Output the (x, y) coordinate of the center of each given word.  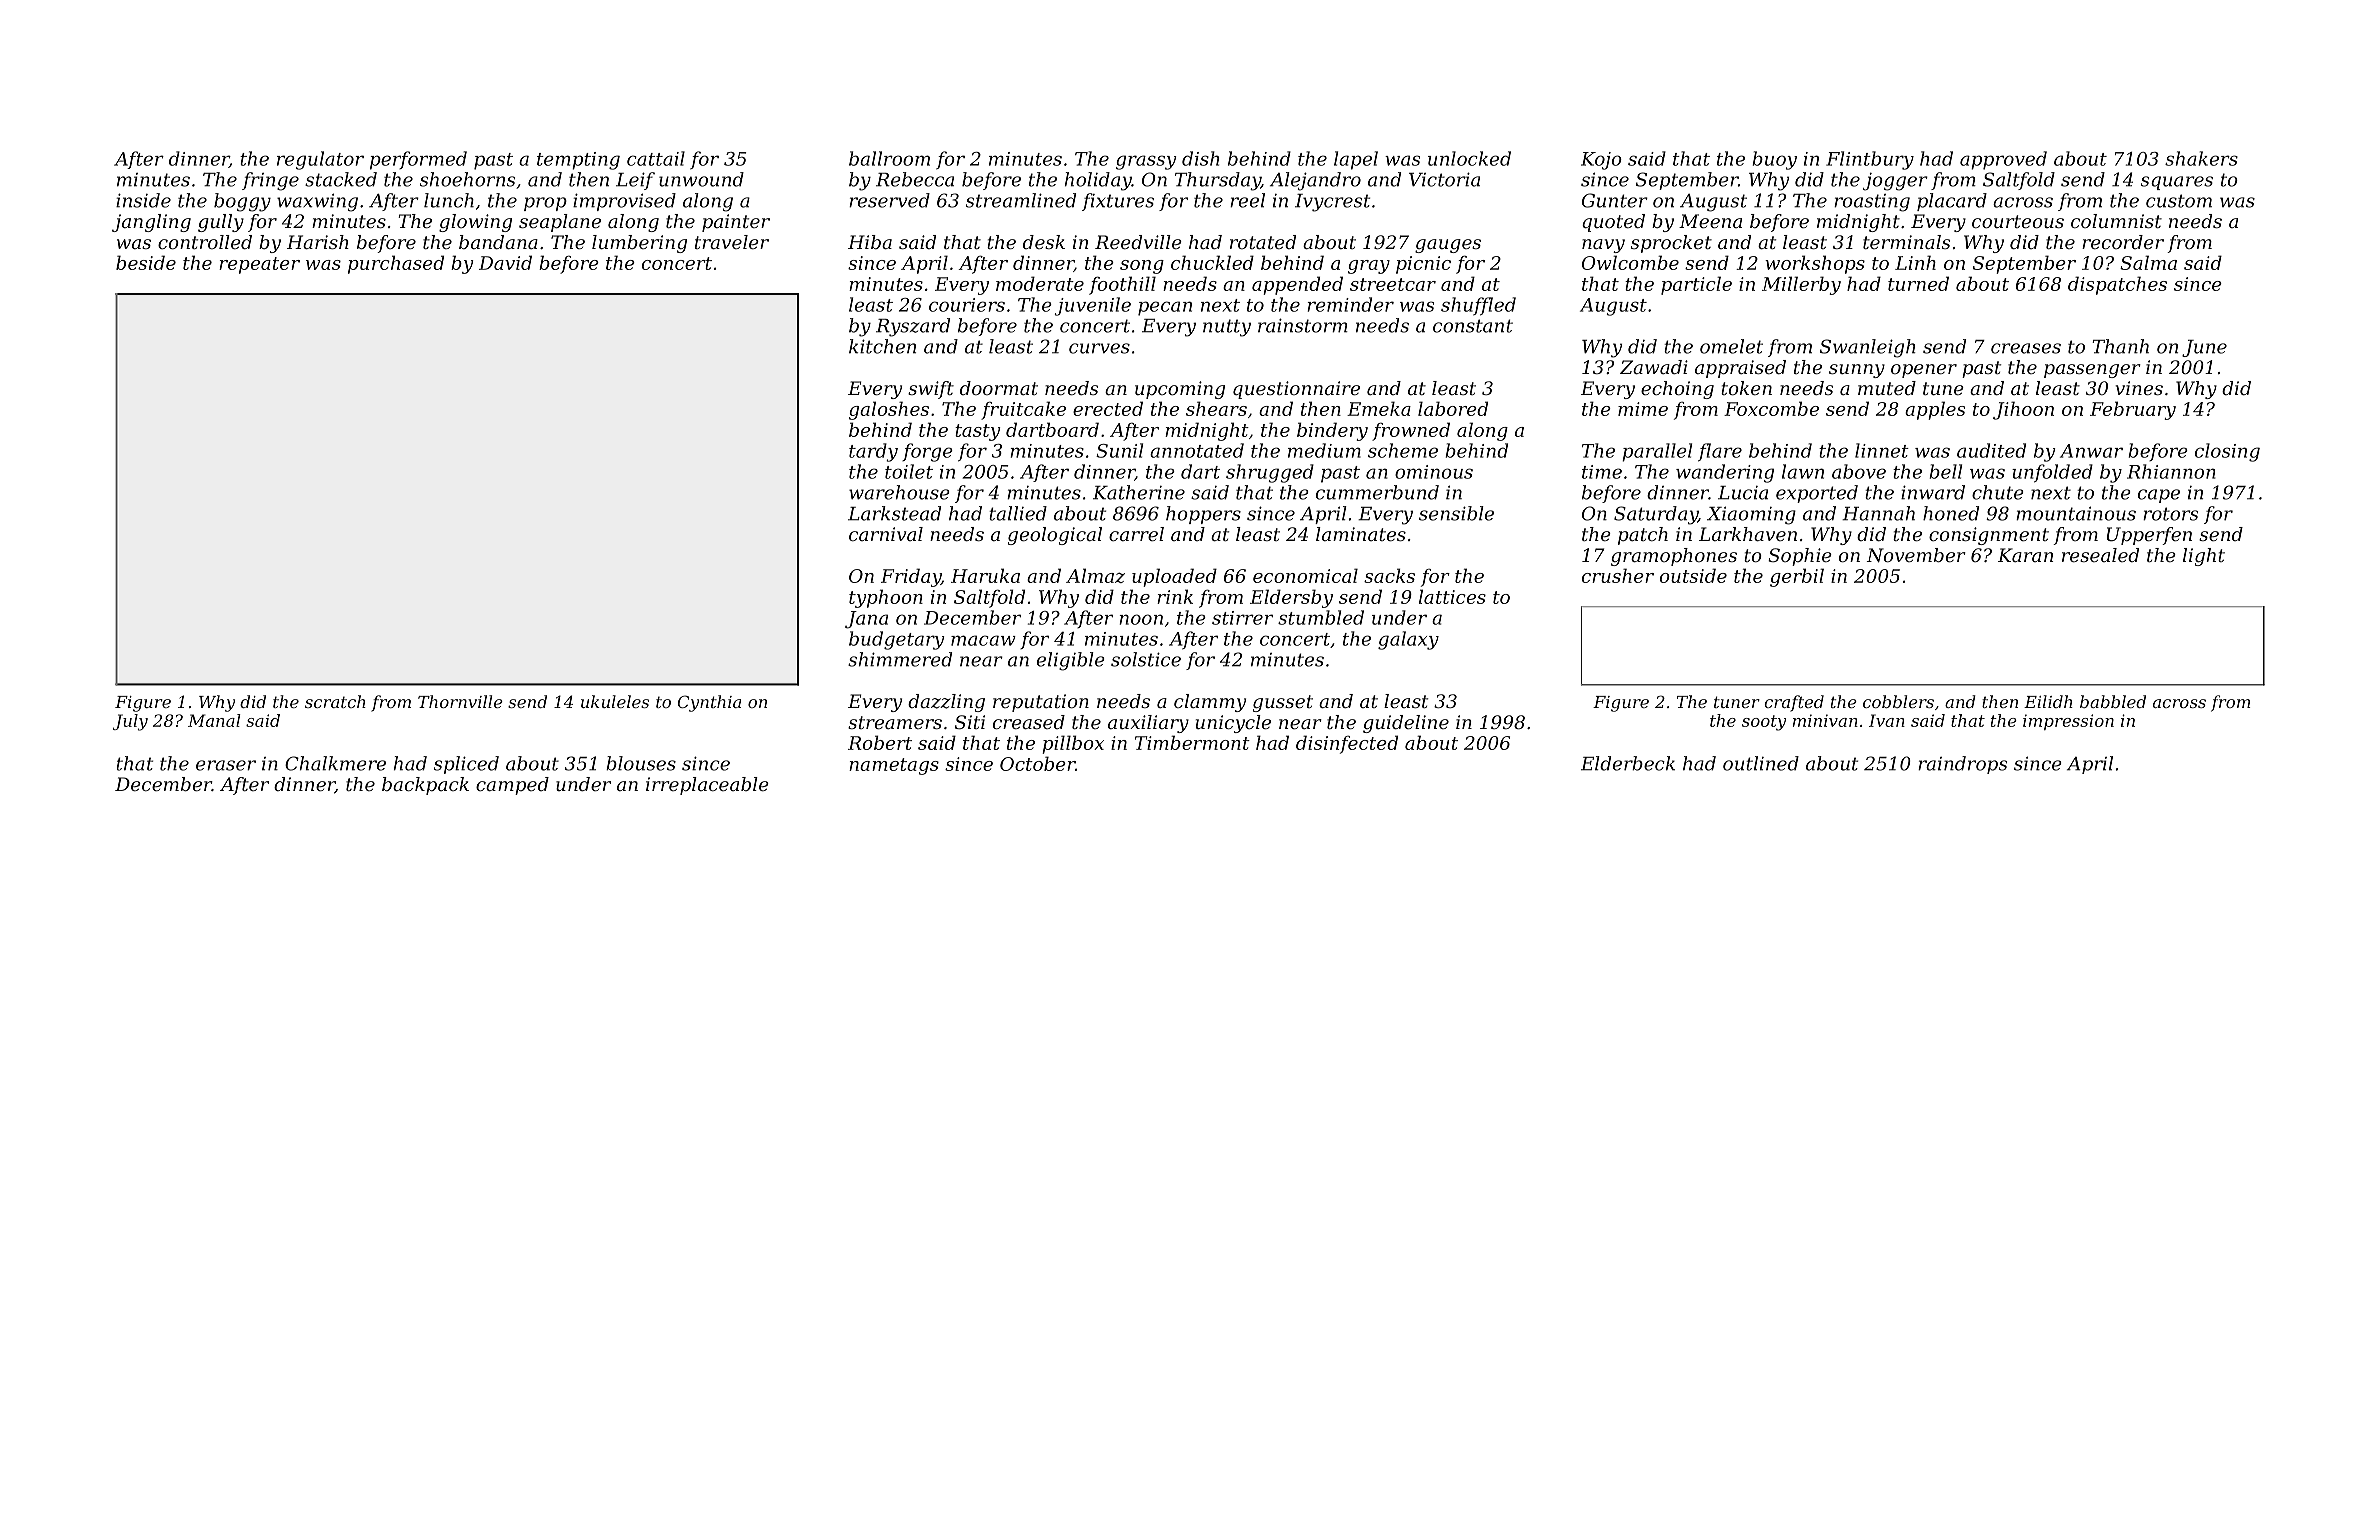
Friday (911, 577)
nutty (1227, 328)
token (1746, 388)
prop (545, 204)
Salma (2148, 262)
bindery (1332, 431)
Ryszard (913, 327)
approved (2003, 160)
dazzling (946, 703)
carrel (1136, 534)
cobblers (1898, 701)
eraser (226, 765)
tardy (873, 452)
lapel (1356, 160)
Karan (2026, 555)
